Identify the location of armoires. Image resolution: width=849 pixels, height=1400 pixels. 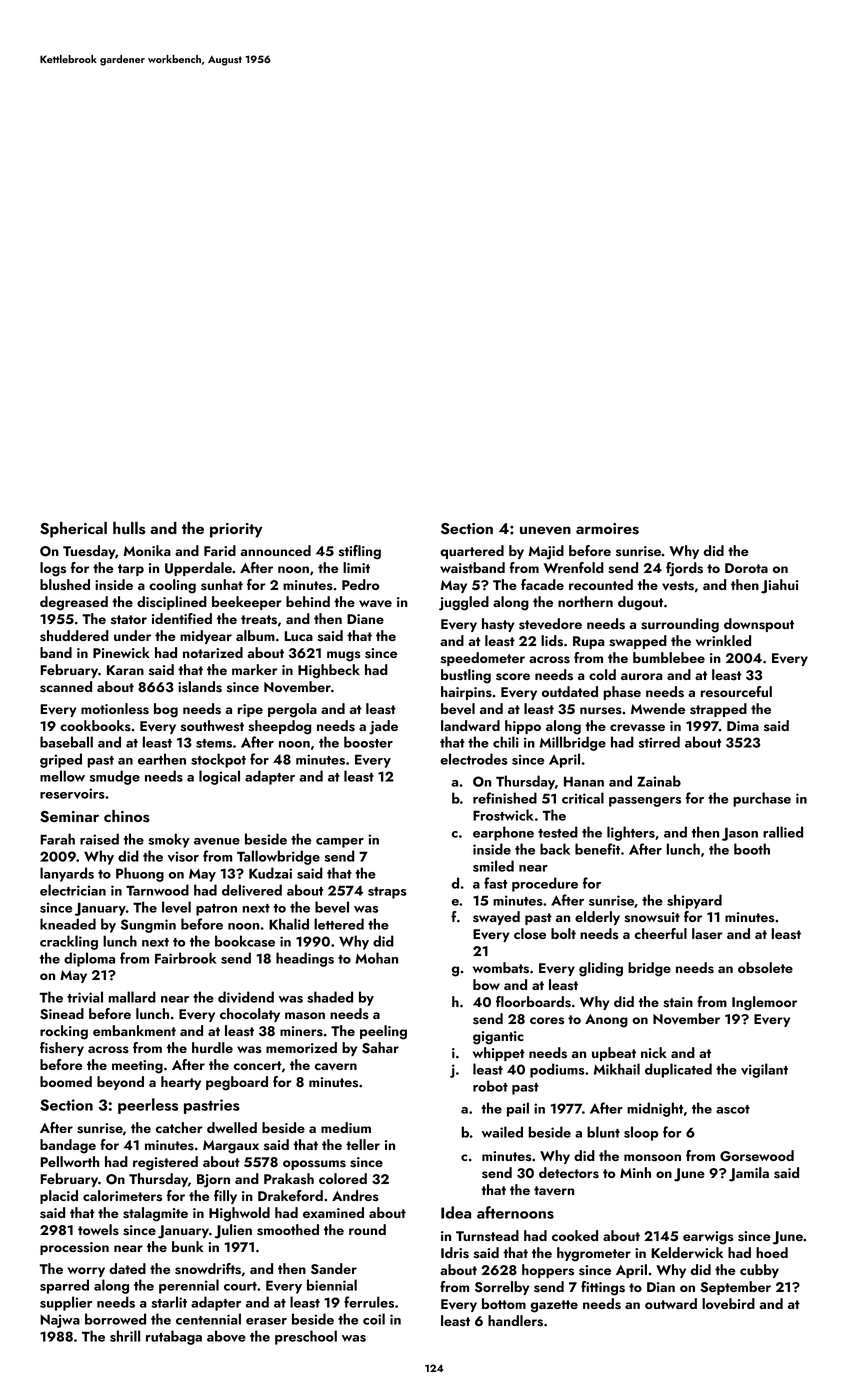
(607, 529).
